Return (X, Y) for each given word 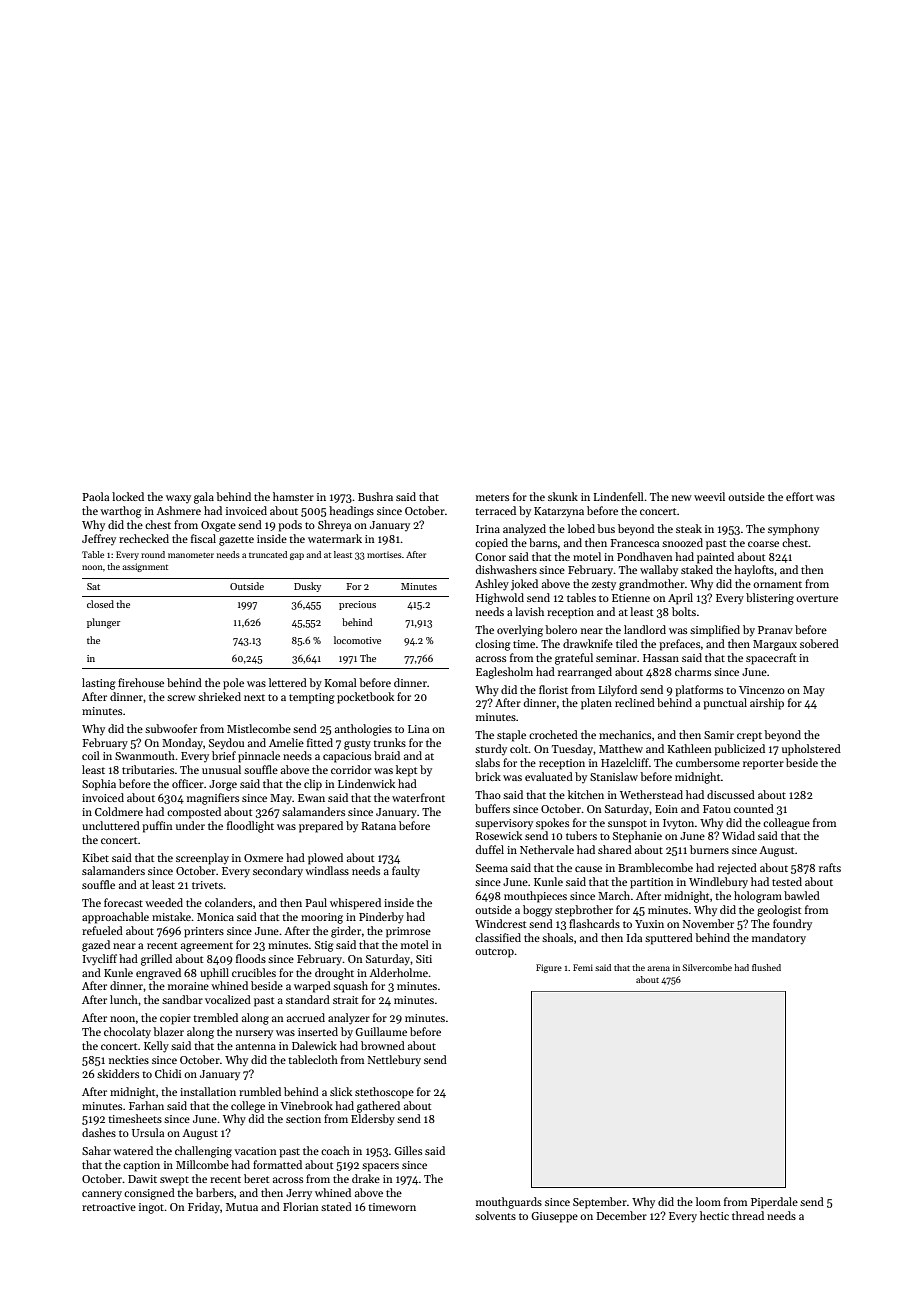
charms (693, 671)
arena (659, 968)
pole (233, 684)
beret (256, 1178)
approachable (115, 918)
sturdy (491, 749)
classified (498, 937)
